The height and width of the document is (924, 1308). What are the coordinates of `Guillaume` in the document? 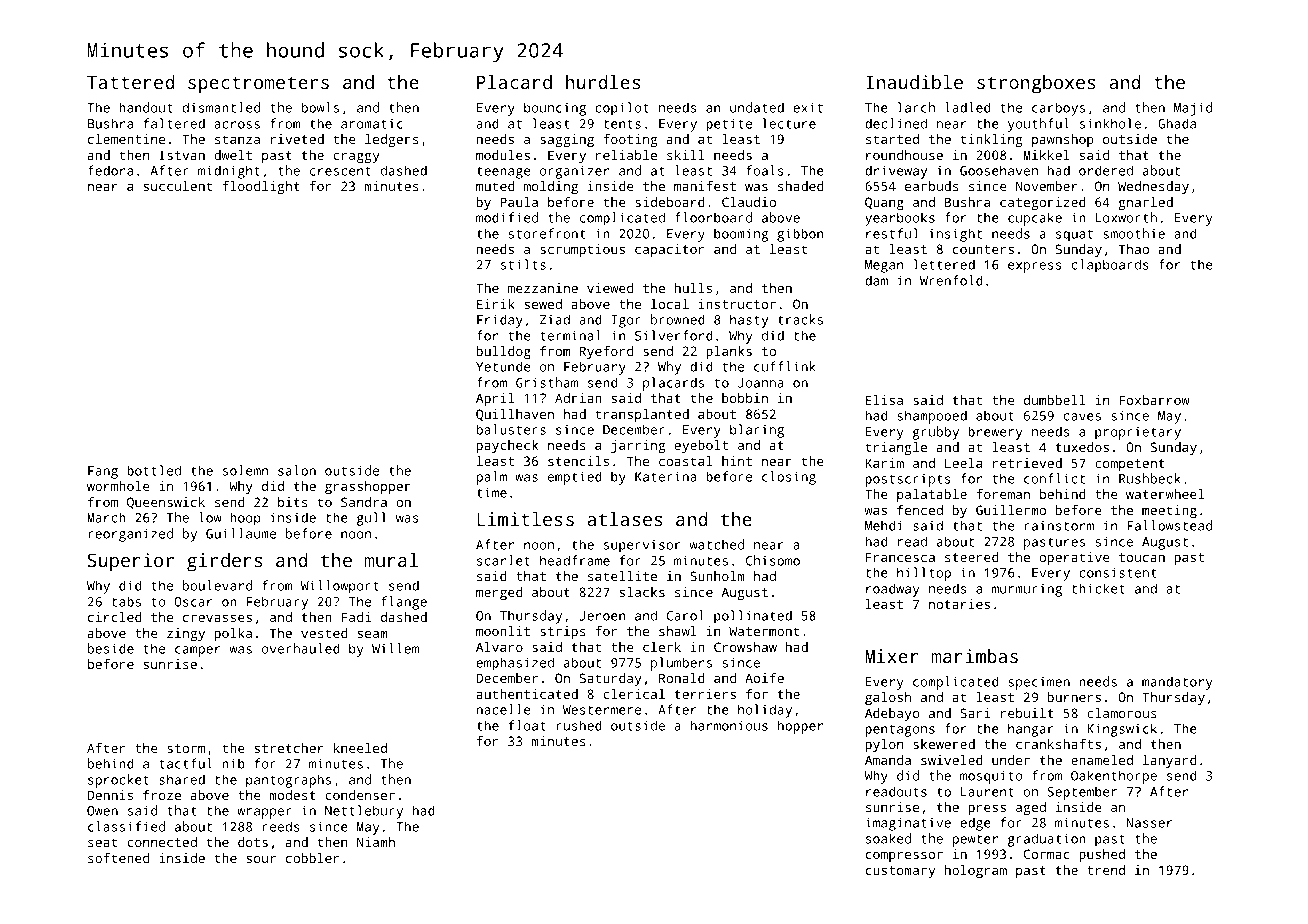 It's located at (241, 533).
